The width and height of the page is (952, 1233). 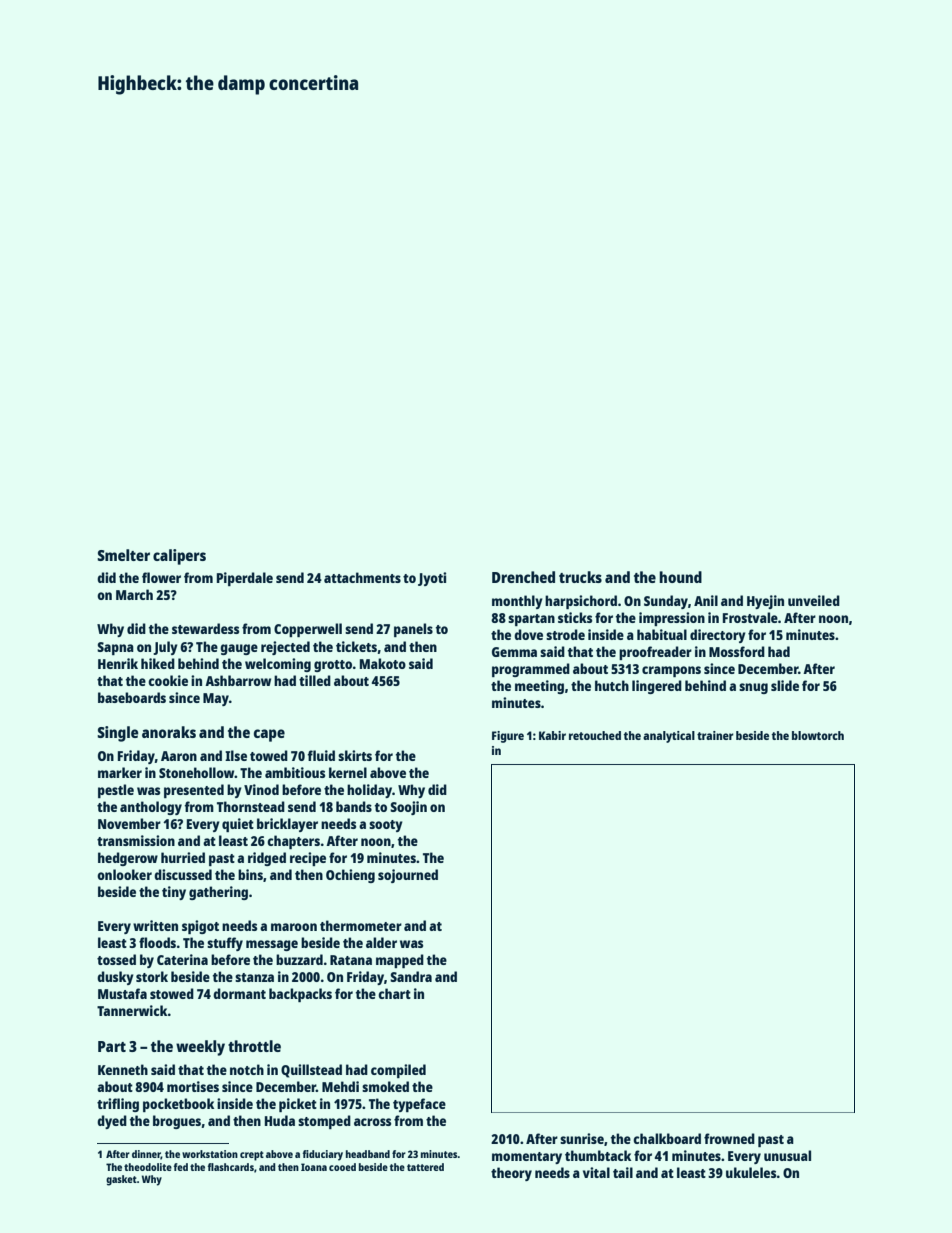 What do you see at coordinates (121, 1180) in the page?
I see `gasket` at bounding box center [121, 1180].
